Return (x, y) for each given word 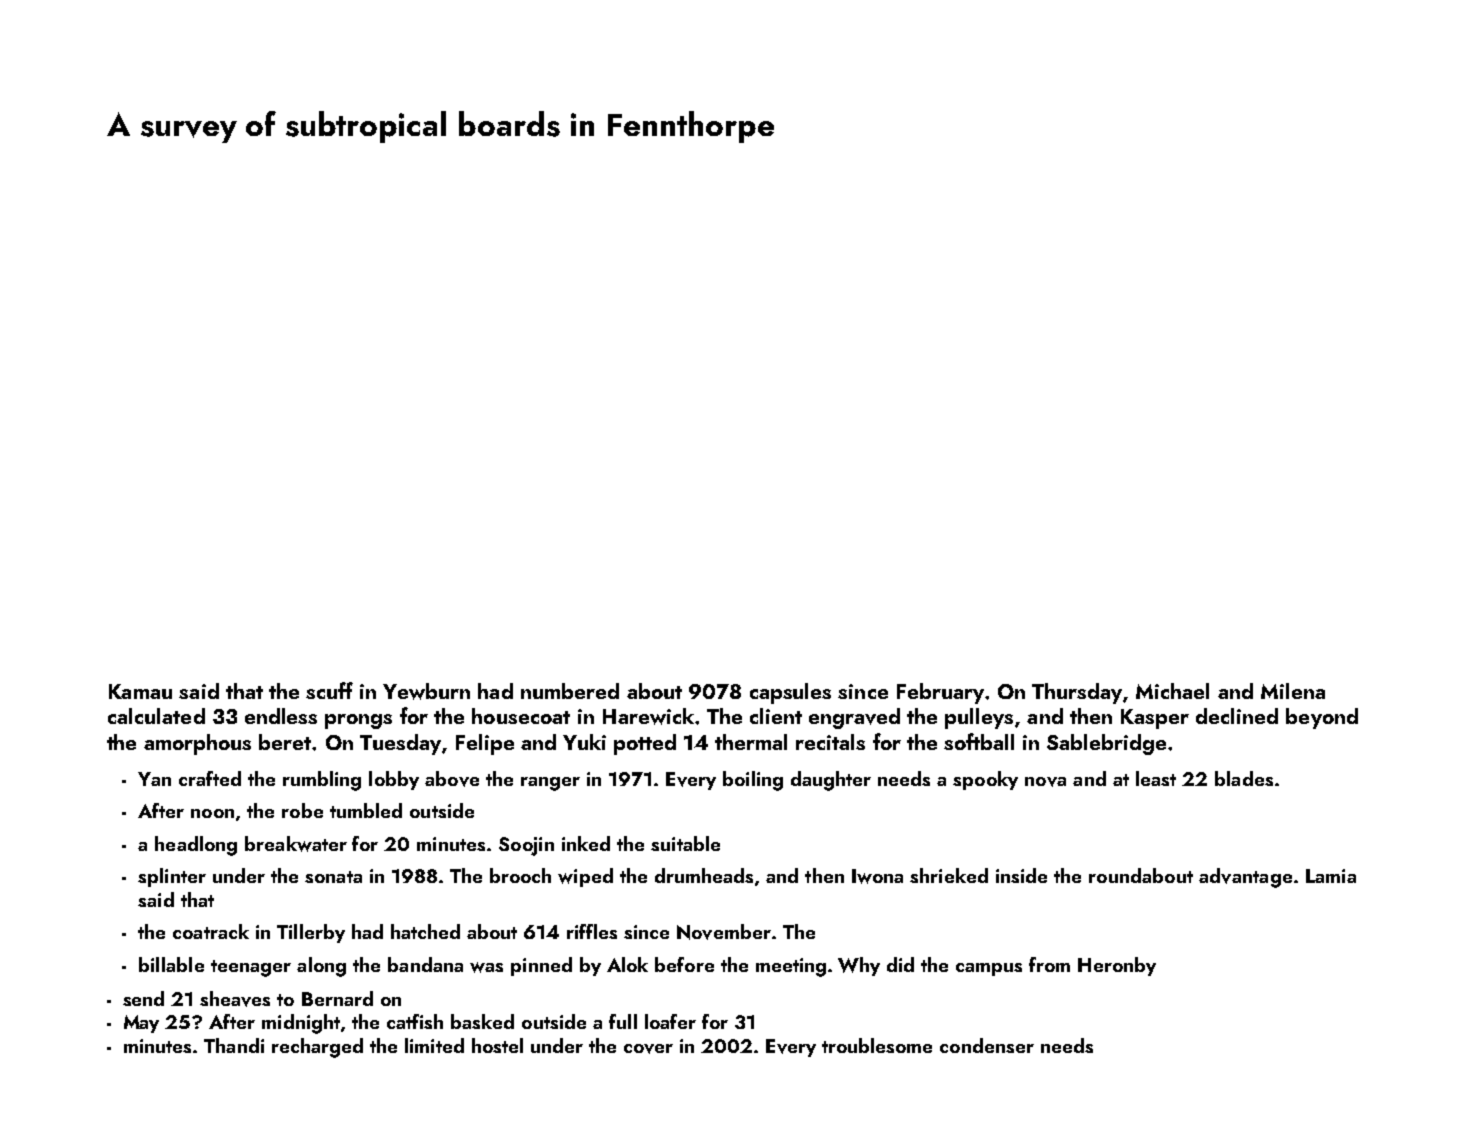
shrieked (949, 875)
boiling (753, 781)
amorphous (197, 744)
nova (1045, 782)
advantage (1245, 878)
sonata (333, 877)
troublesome (877, 1045)
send (143, 998)
